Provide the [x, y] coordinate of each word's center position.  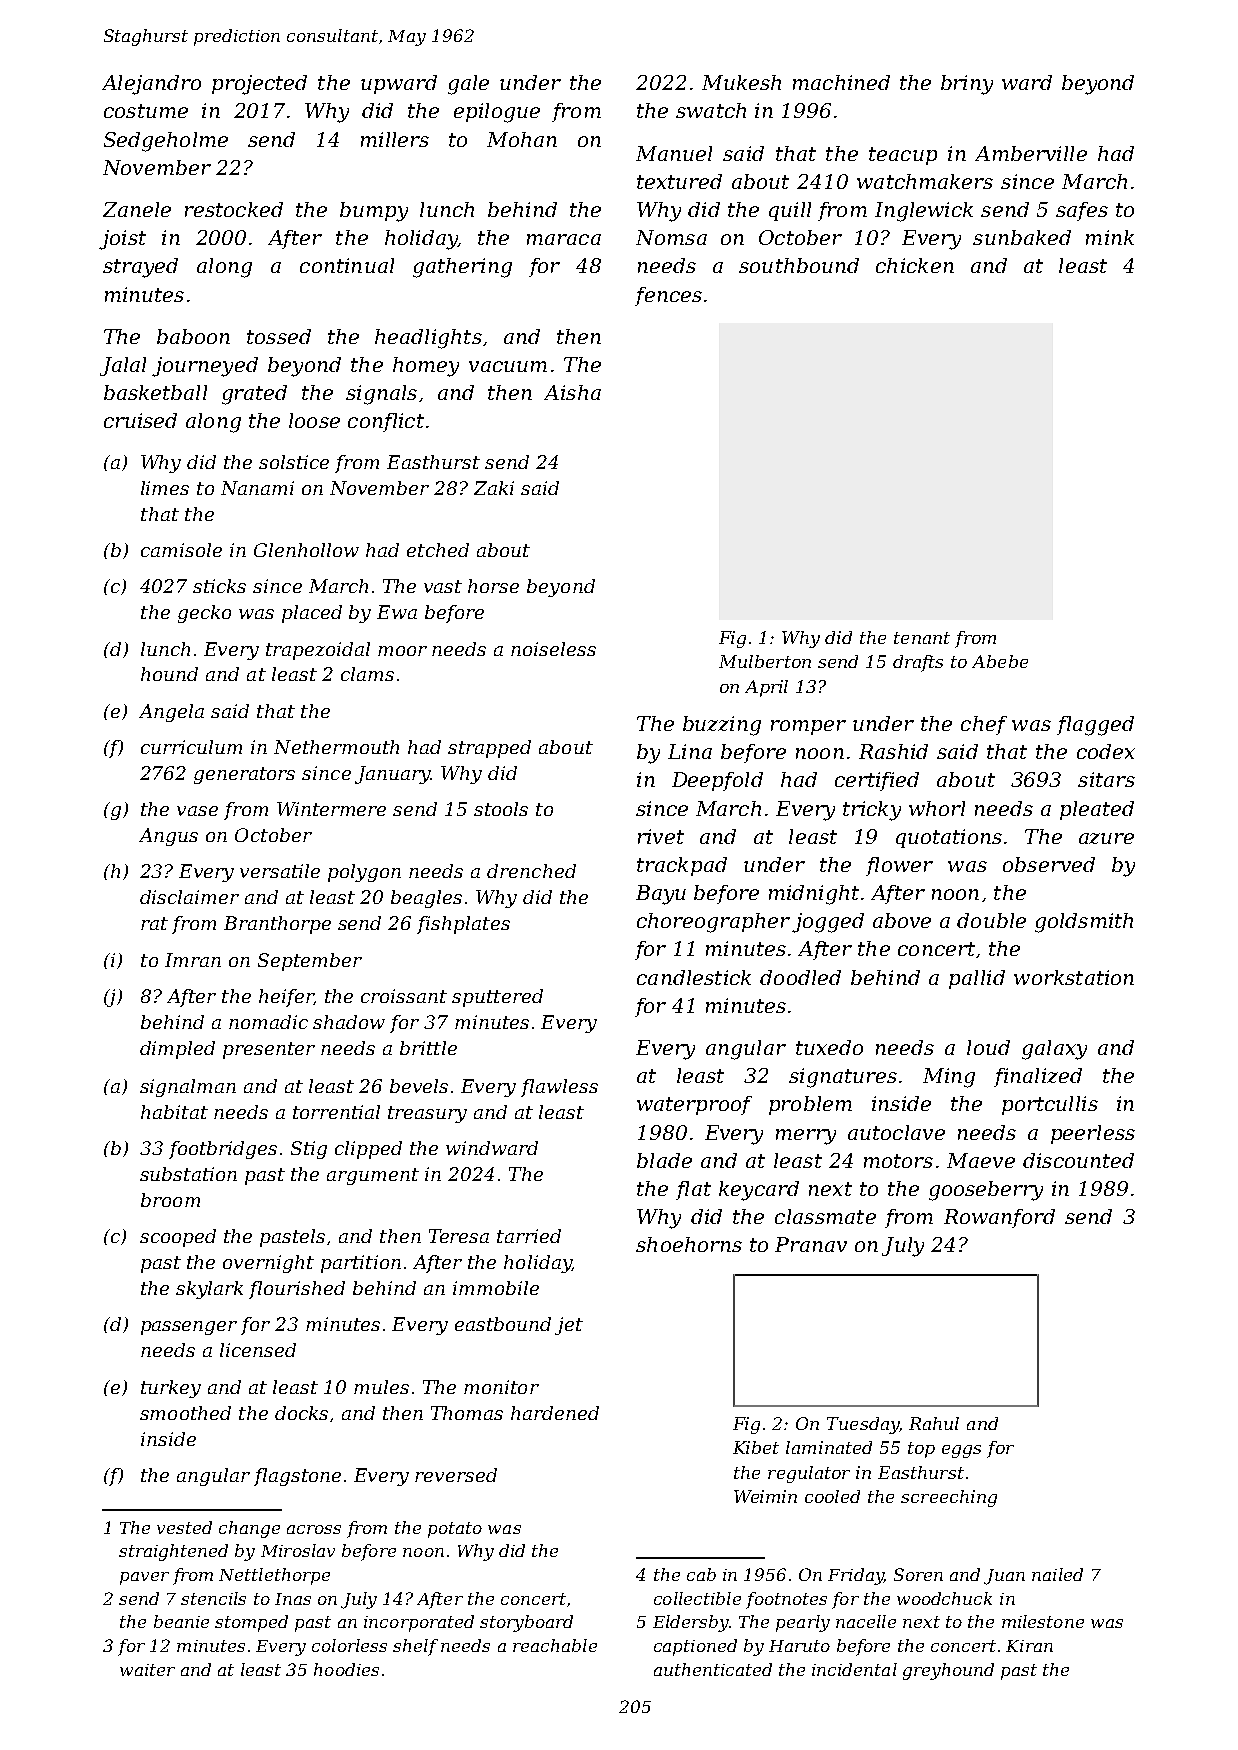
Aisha [572, 392]
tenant [922, 638]
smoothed [185, 1413]
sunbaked [1022, 237]
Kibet [756, 1447]
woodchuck [944, 1598]
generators [244, 775]
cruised [140, 420]
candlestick [694, 977]
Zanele [137, 209]
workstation [1074, 977]
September [310, 962]
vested [184, 1527]
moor [402, 651]
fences [668, 296]
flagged [1095, 726]
